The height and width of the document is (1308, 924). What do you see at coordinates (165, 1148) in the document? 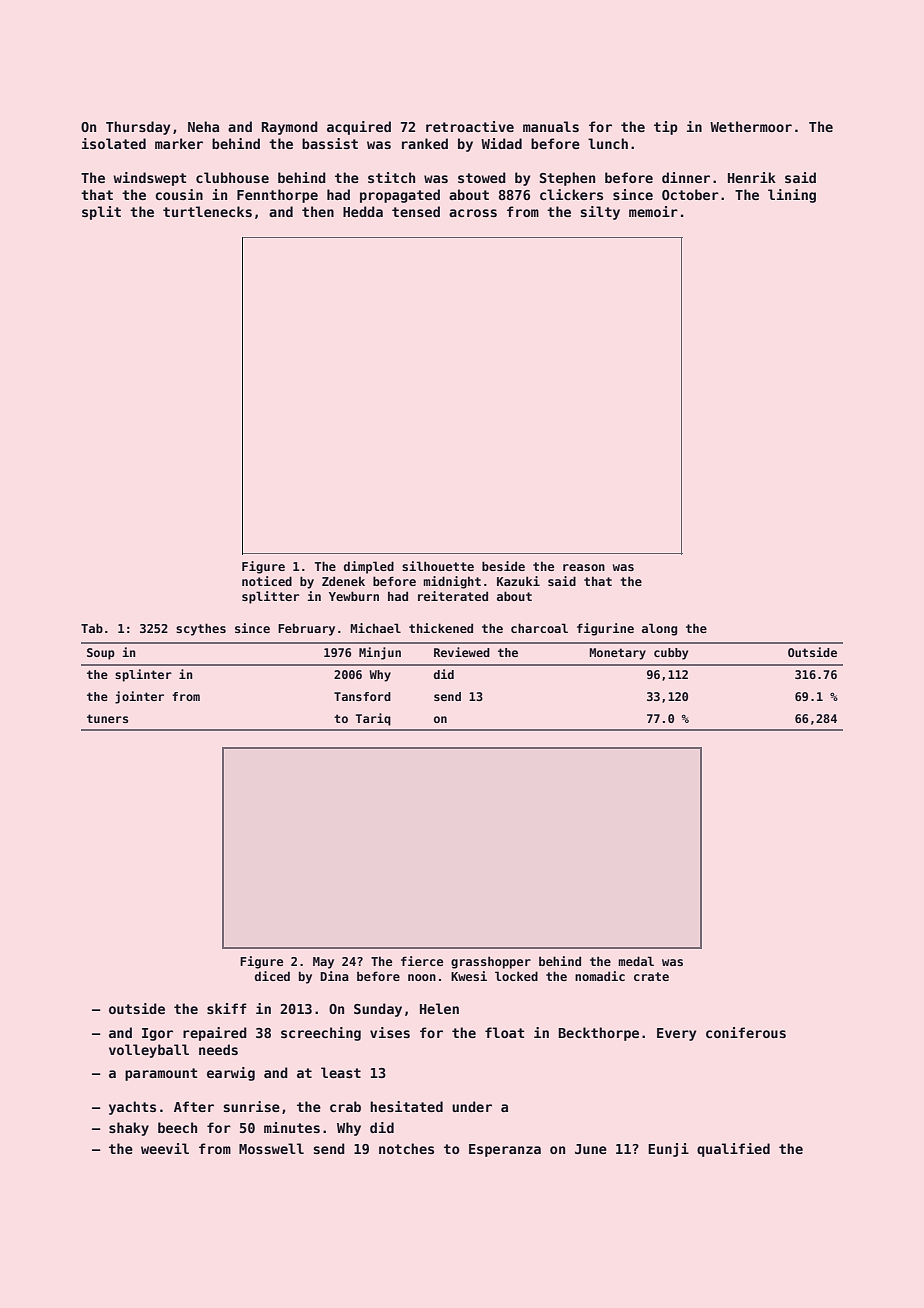
I see `weevil` at bounding box center [165, 1148].
